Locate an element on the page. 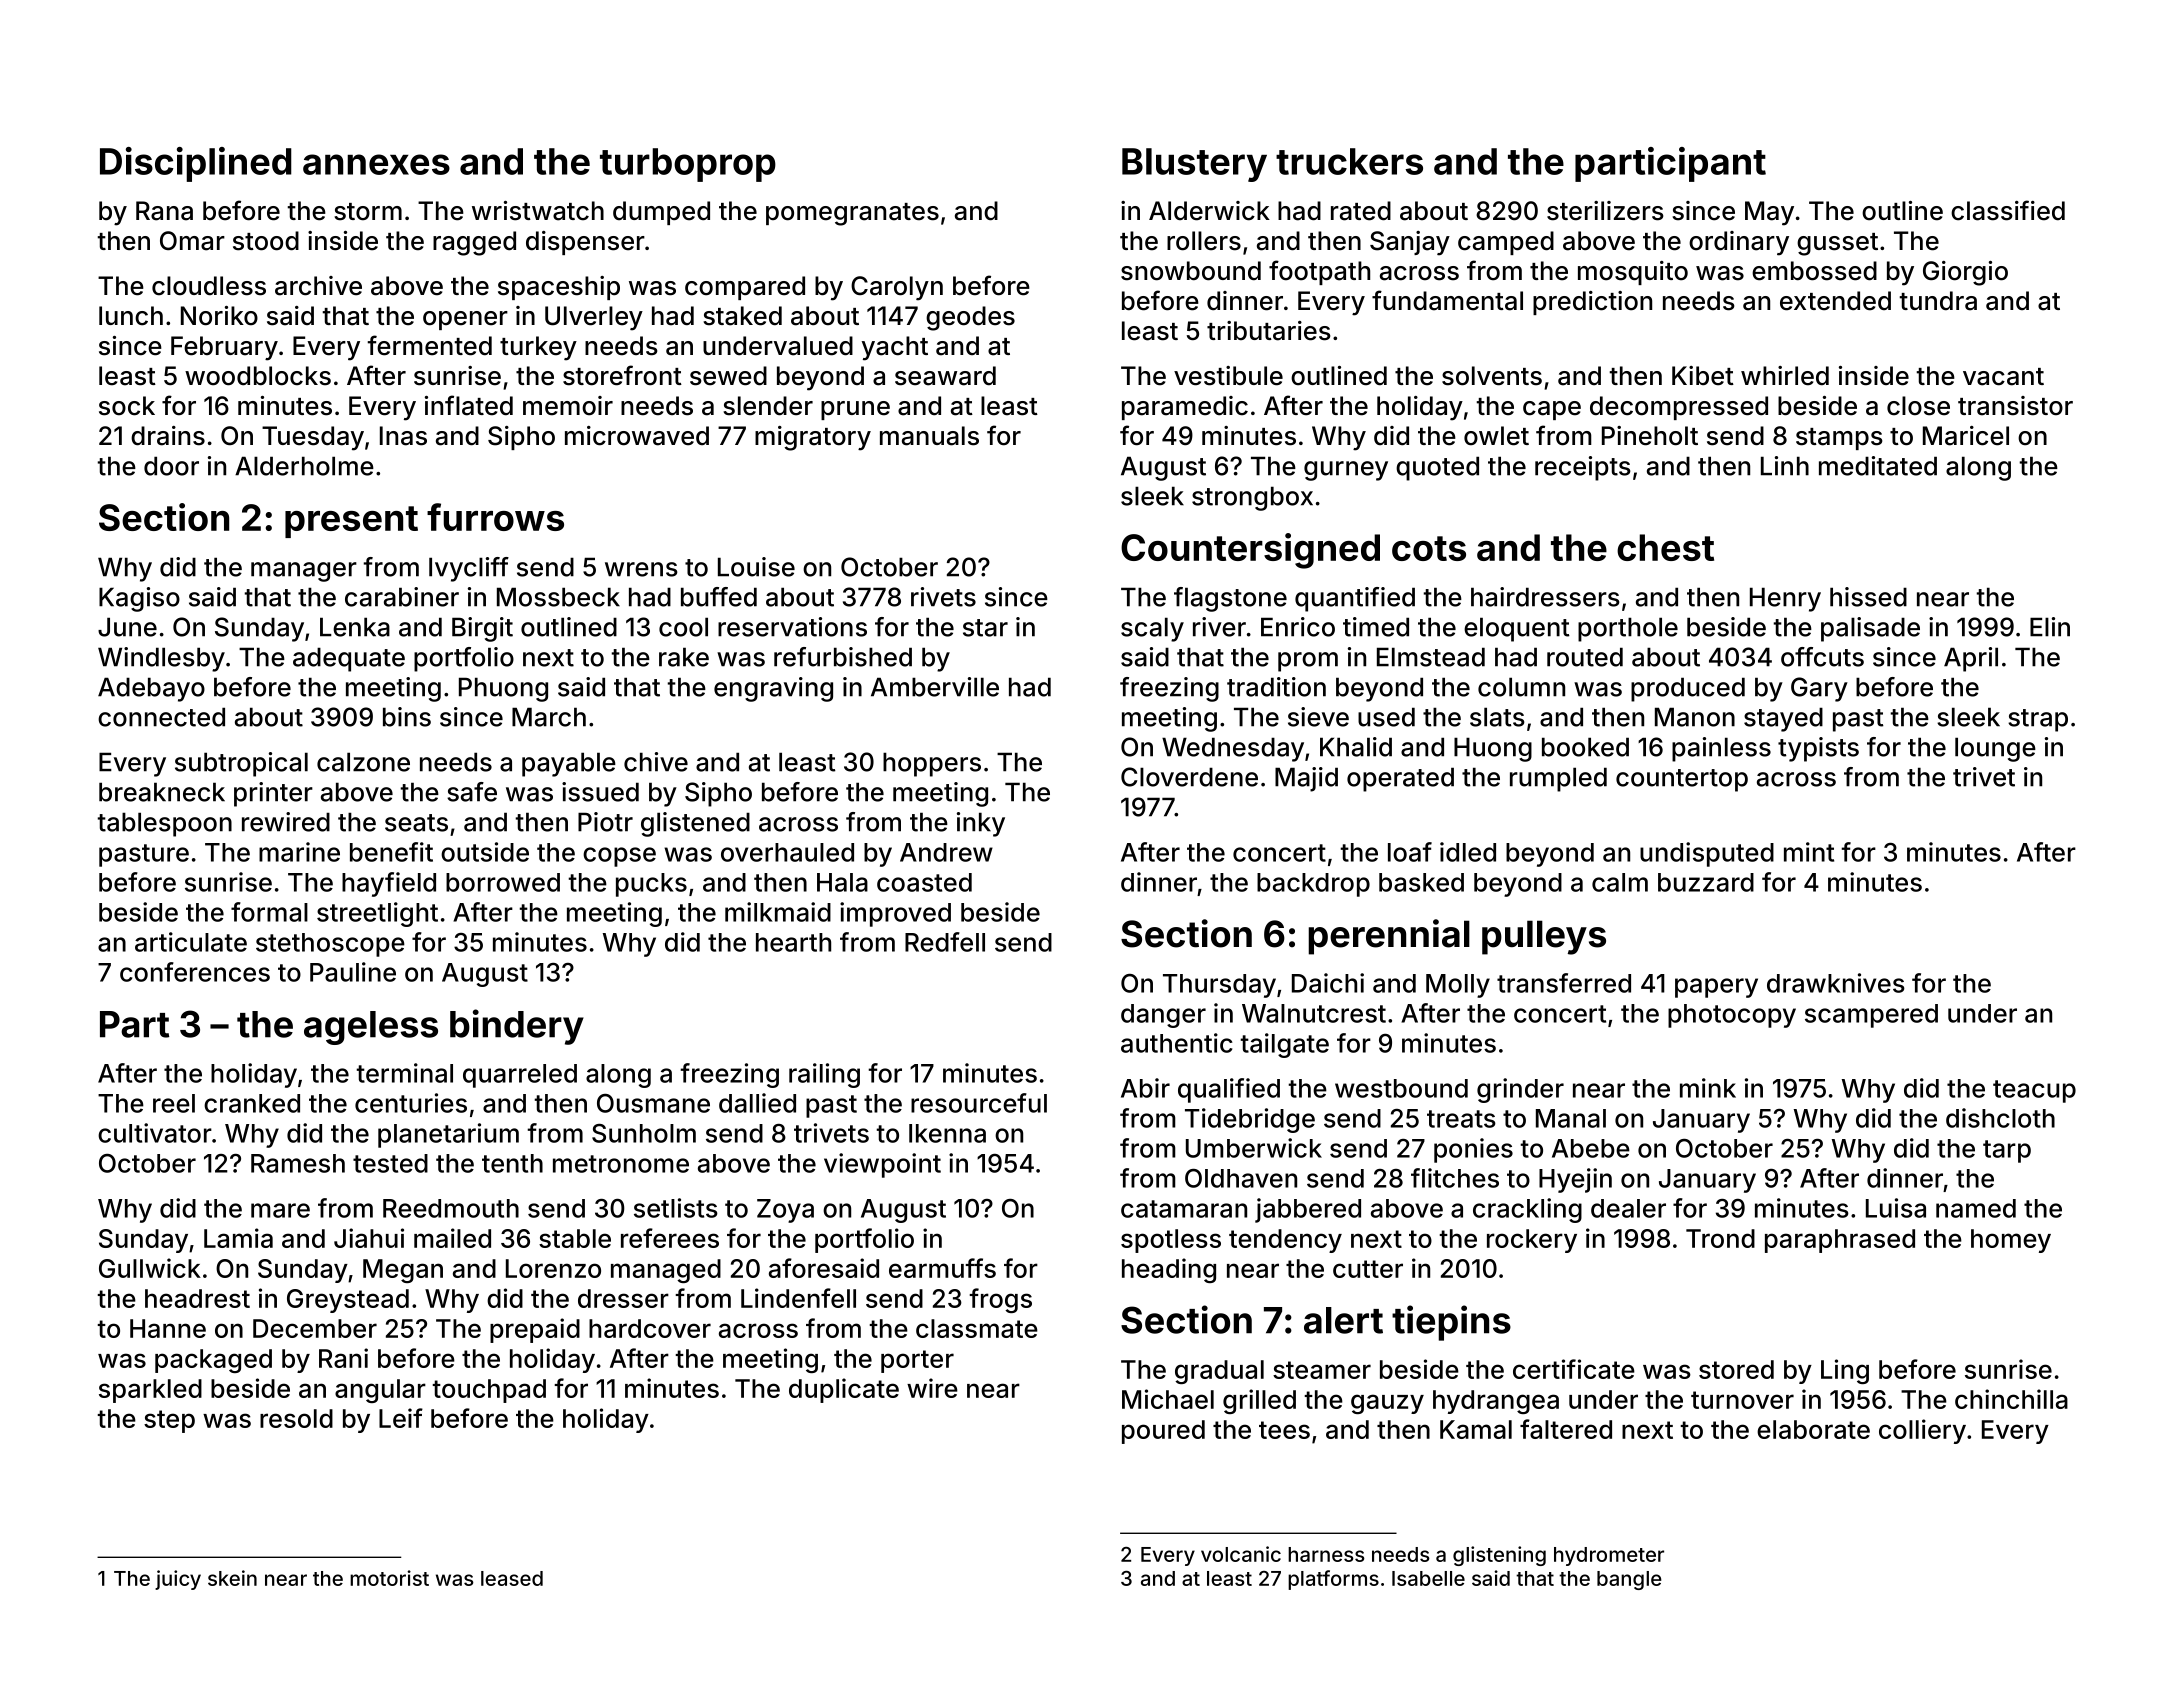 The image size is (2178, 1683). painless is located at coordinates (1721, 749).
